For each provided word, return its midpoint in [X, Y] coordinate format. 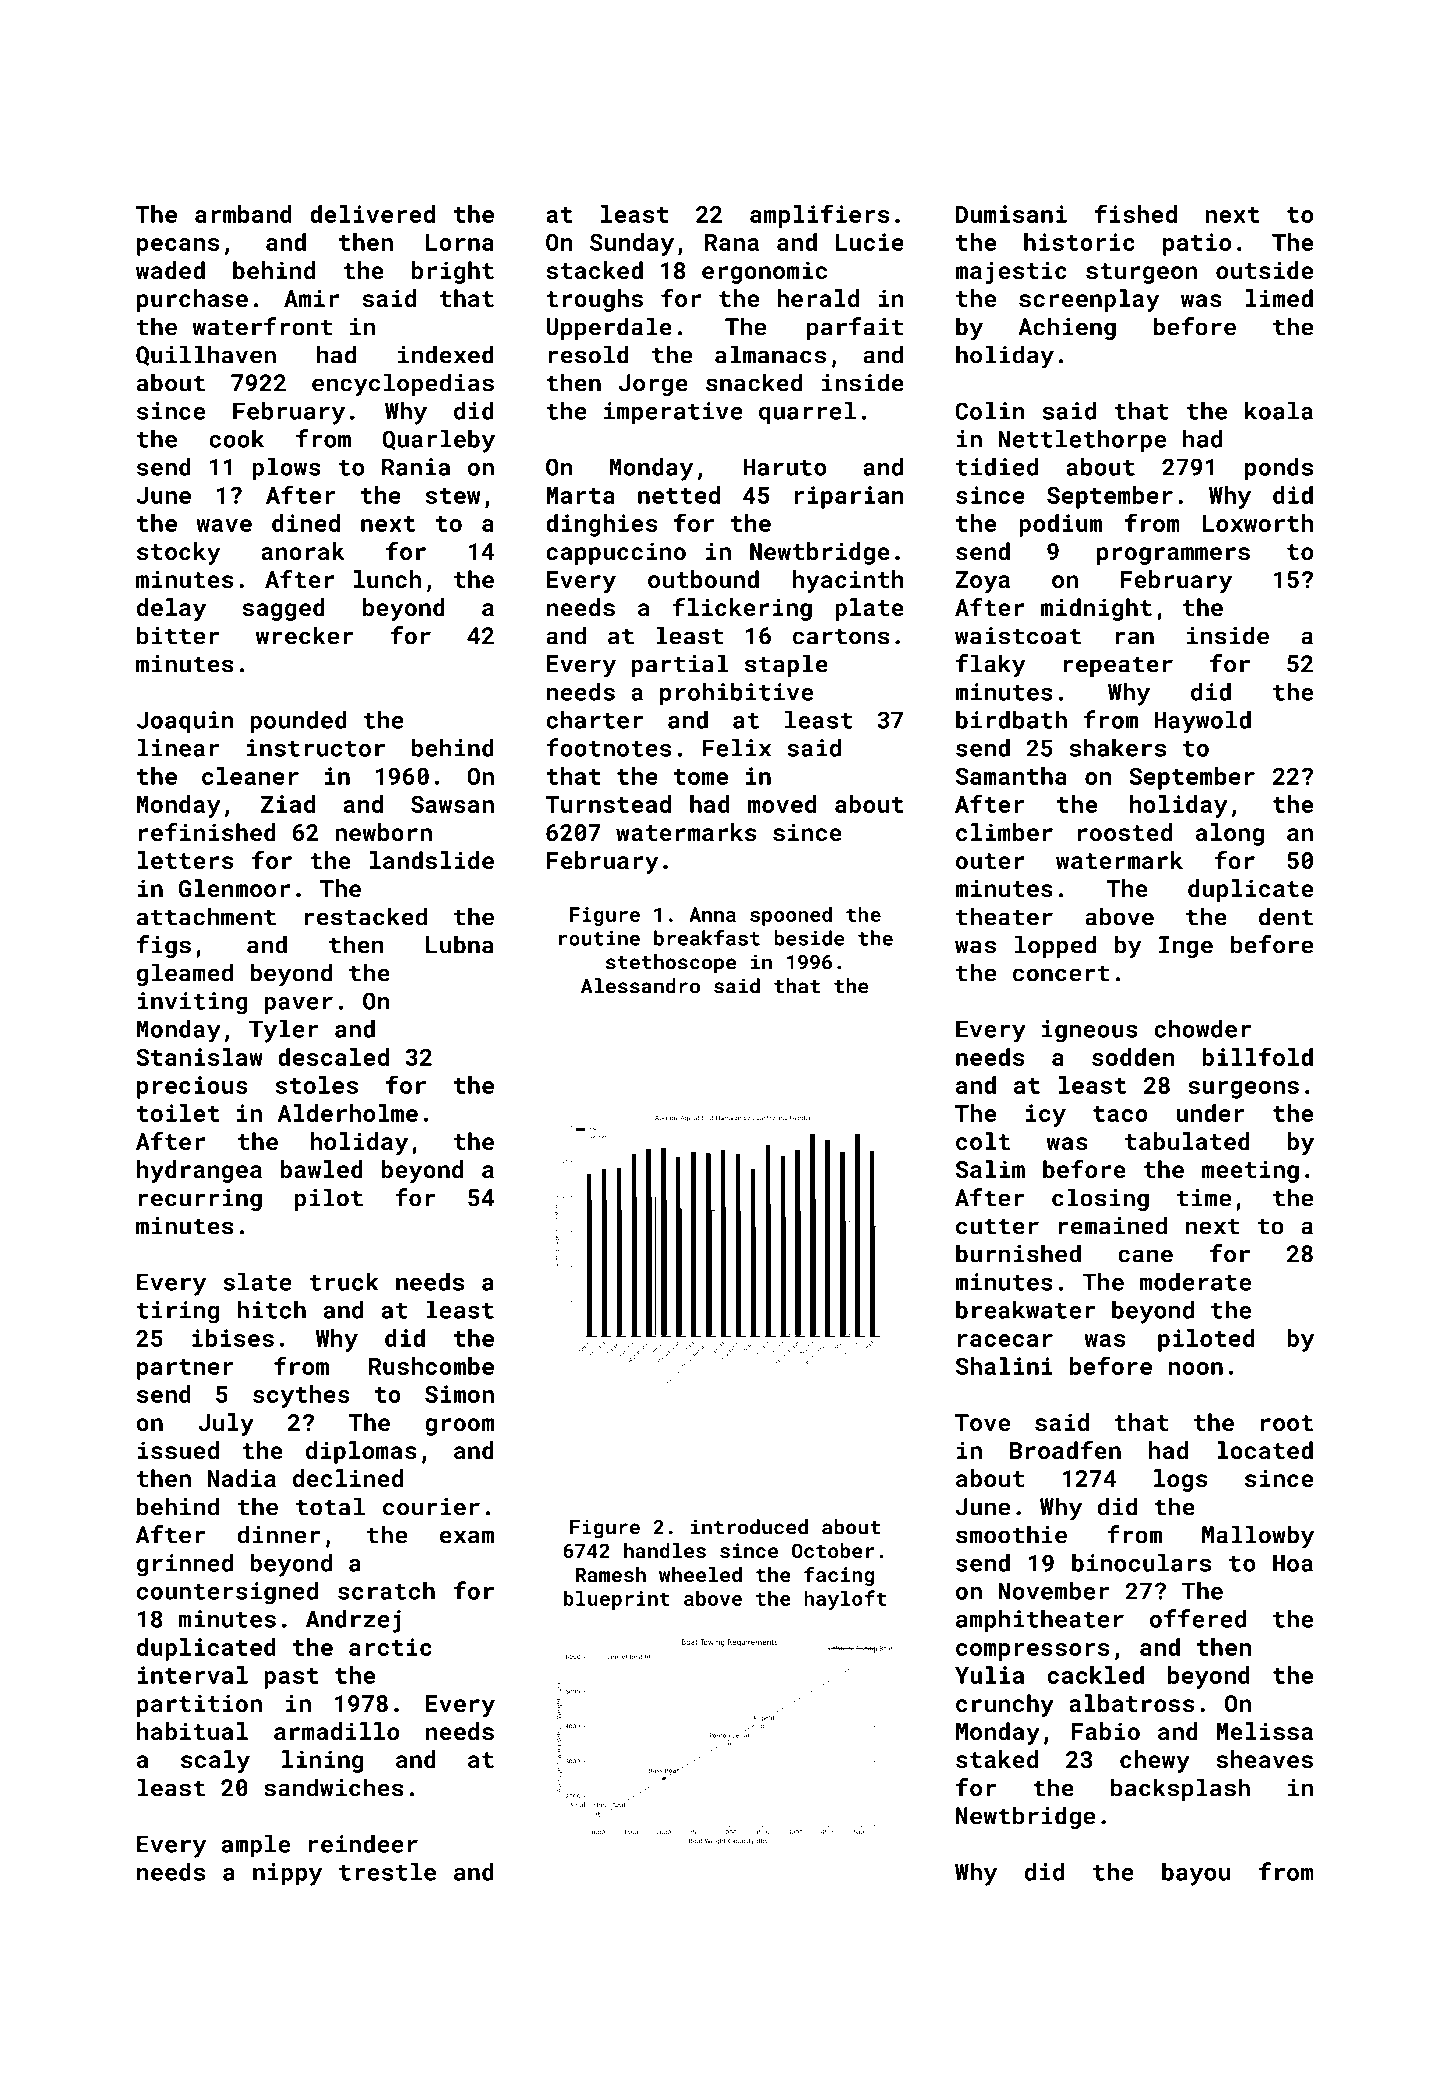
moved [782, 804]
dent [1286, 916]
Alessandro [640, 986]
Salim [990, 1169]
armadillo [336, 1731]
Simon [459, 1394]
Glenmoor [234, 888]
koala [1279, 411]
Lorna [460, 242]
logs [1180, 1480]
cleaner [250, 776]
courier [431, 1507]
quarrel [807, 413]
